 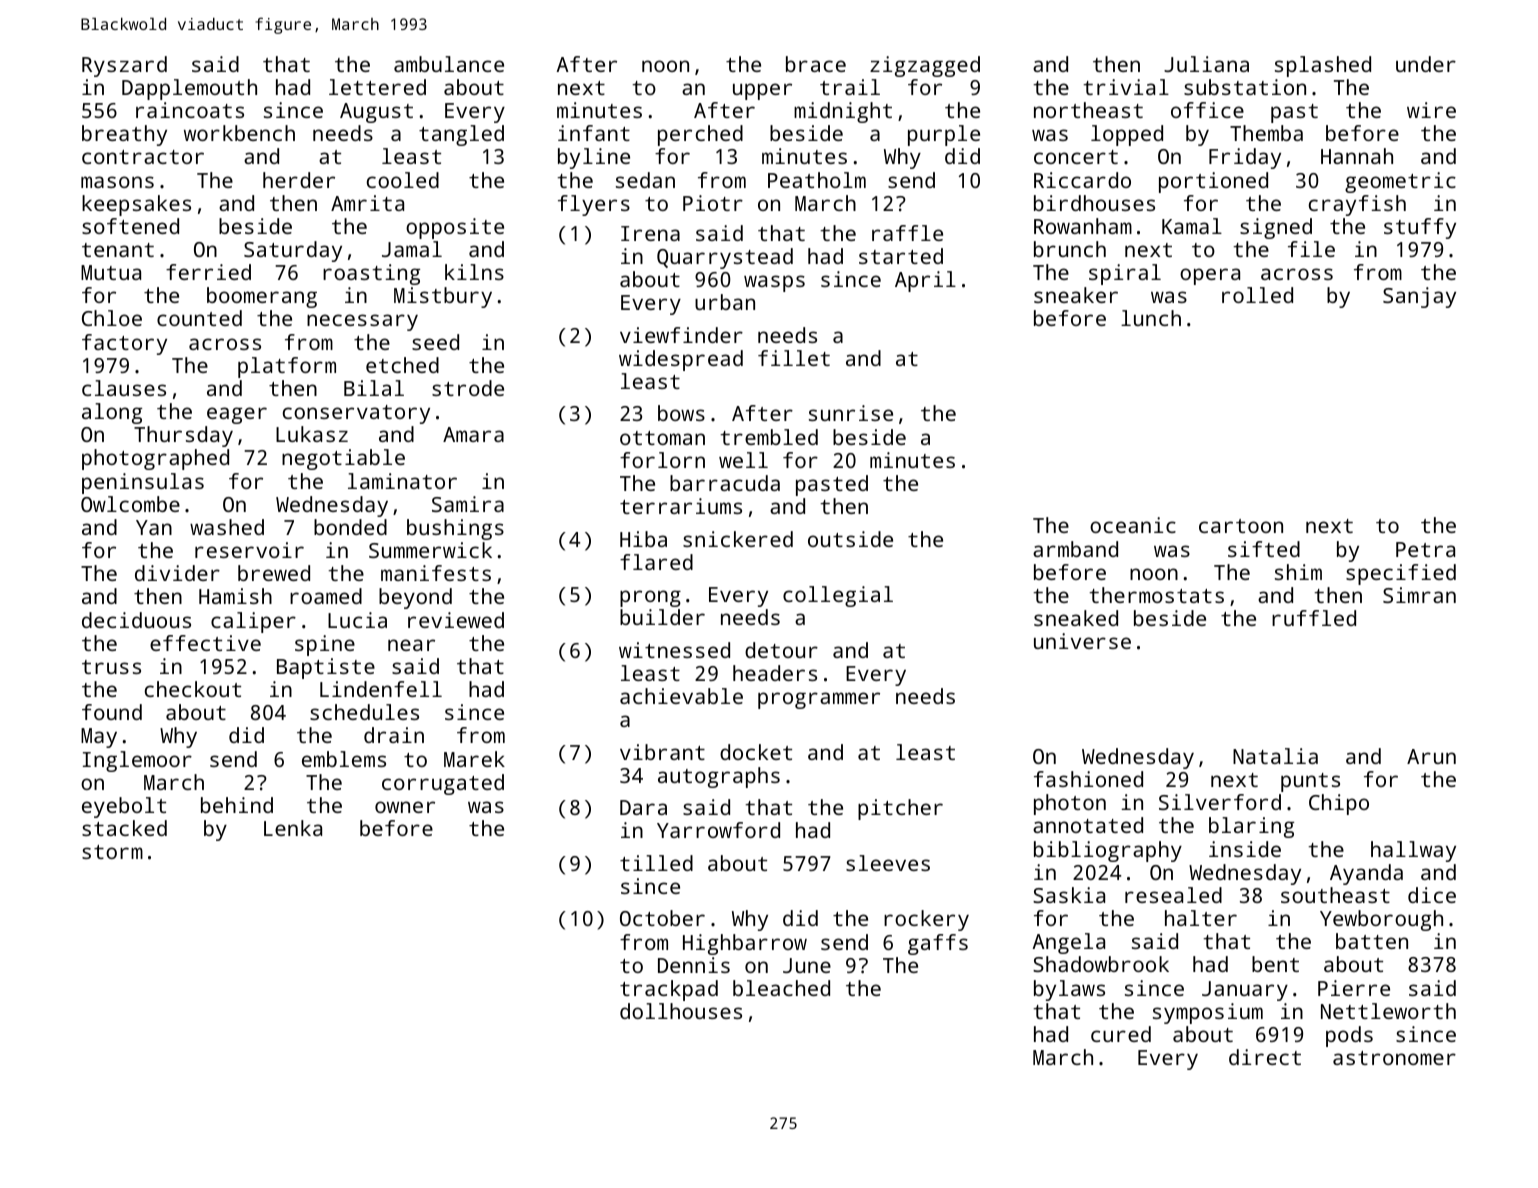 What do you see at coordinates (681, 696) in the screenshot?
I see `achievable` at bounding box center [681, 696].
